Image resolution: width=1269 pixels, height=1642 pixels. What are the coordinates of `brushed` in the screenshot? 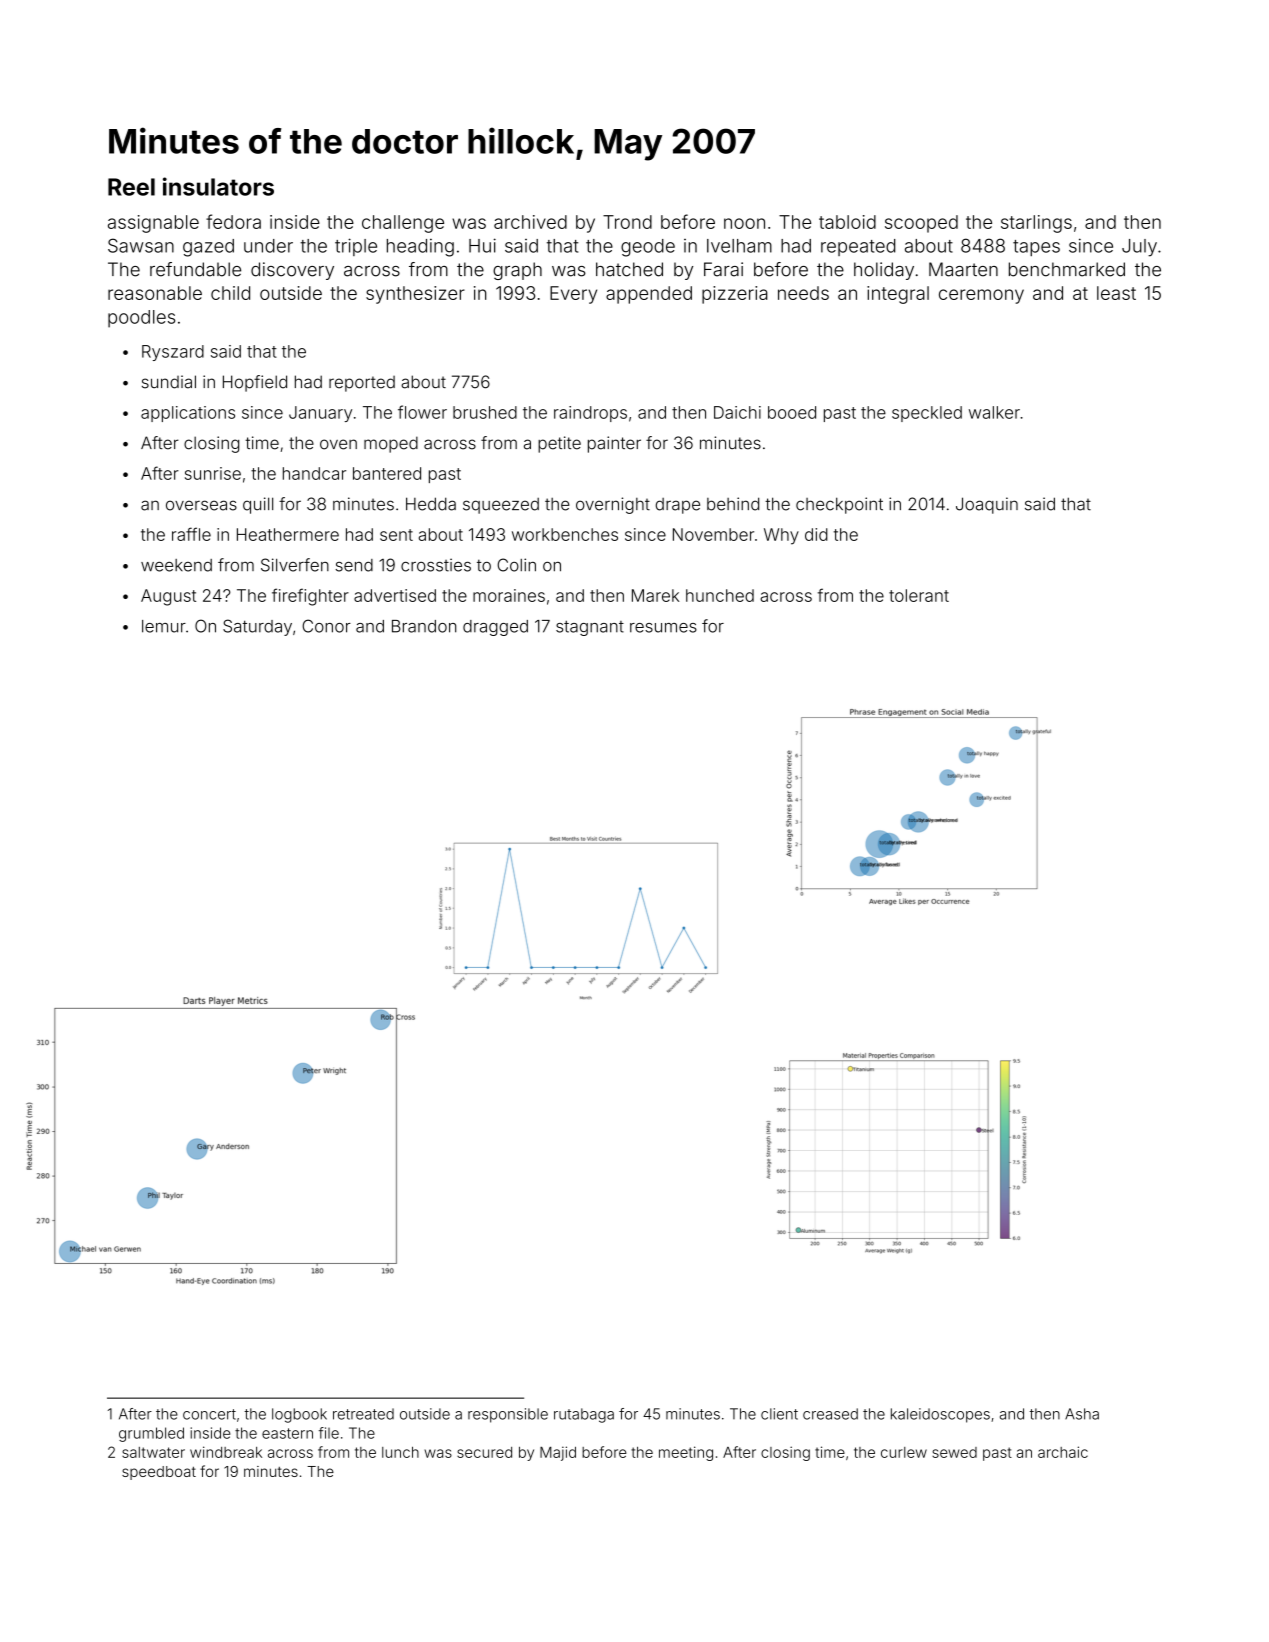 It's located at (485, 412).
